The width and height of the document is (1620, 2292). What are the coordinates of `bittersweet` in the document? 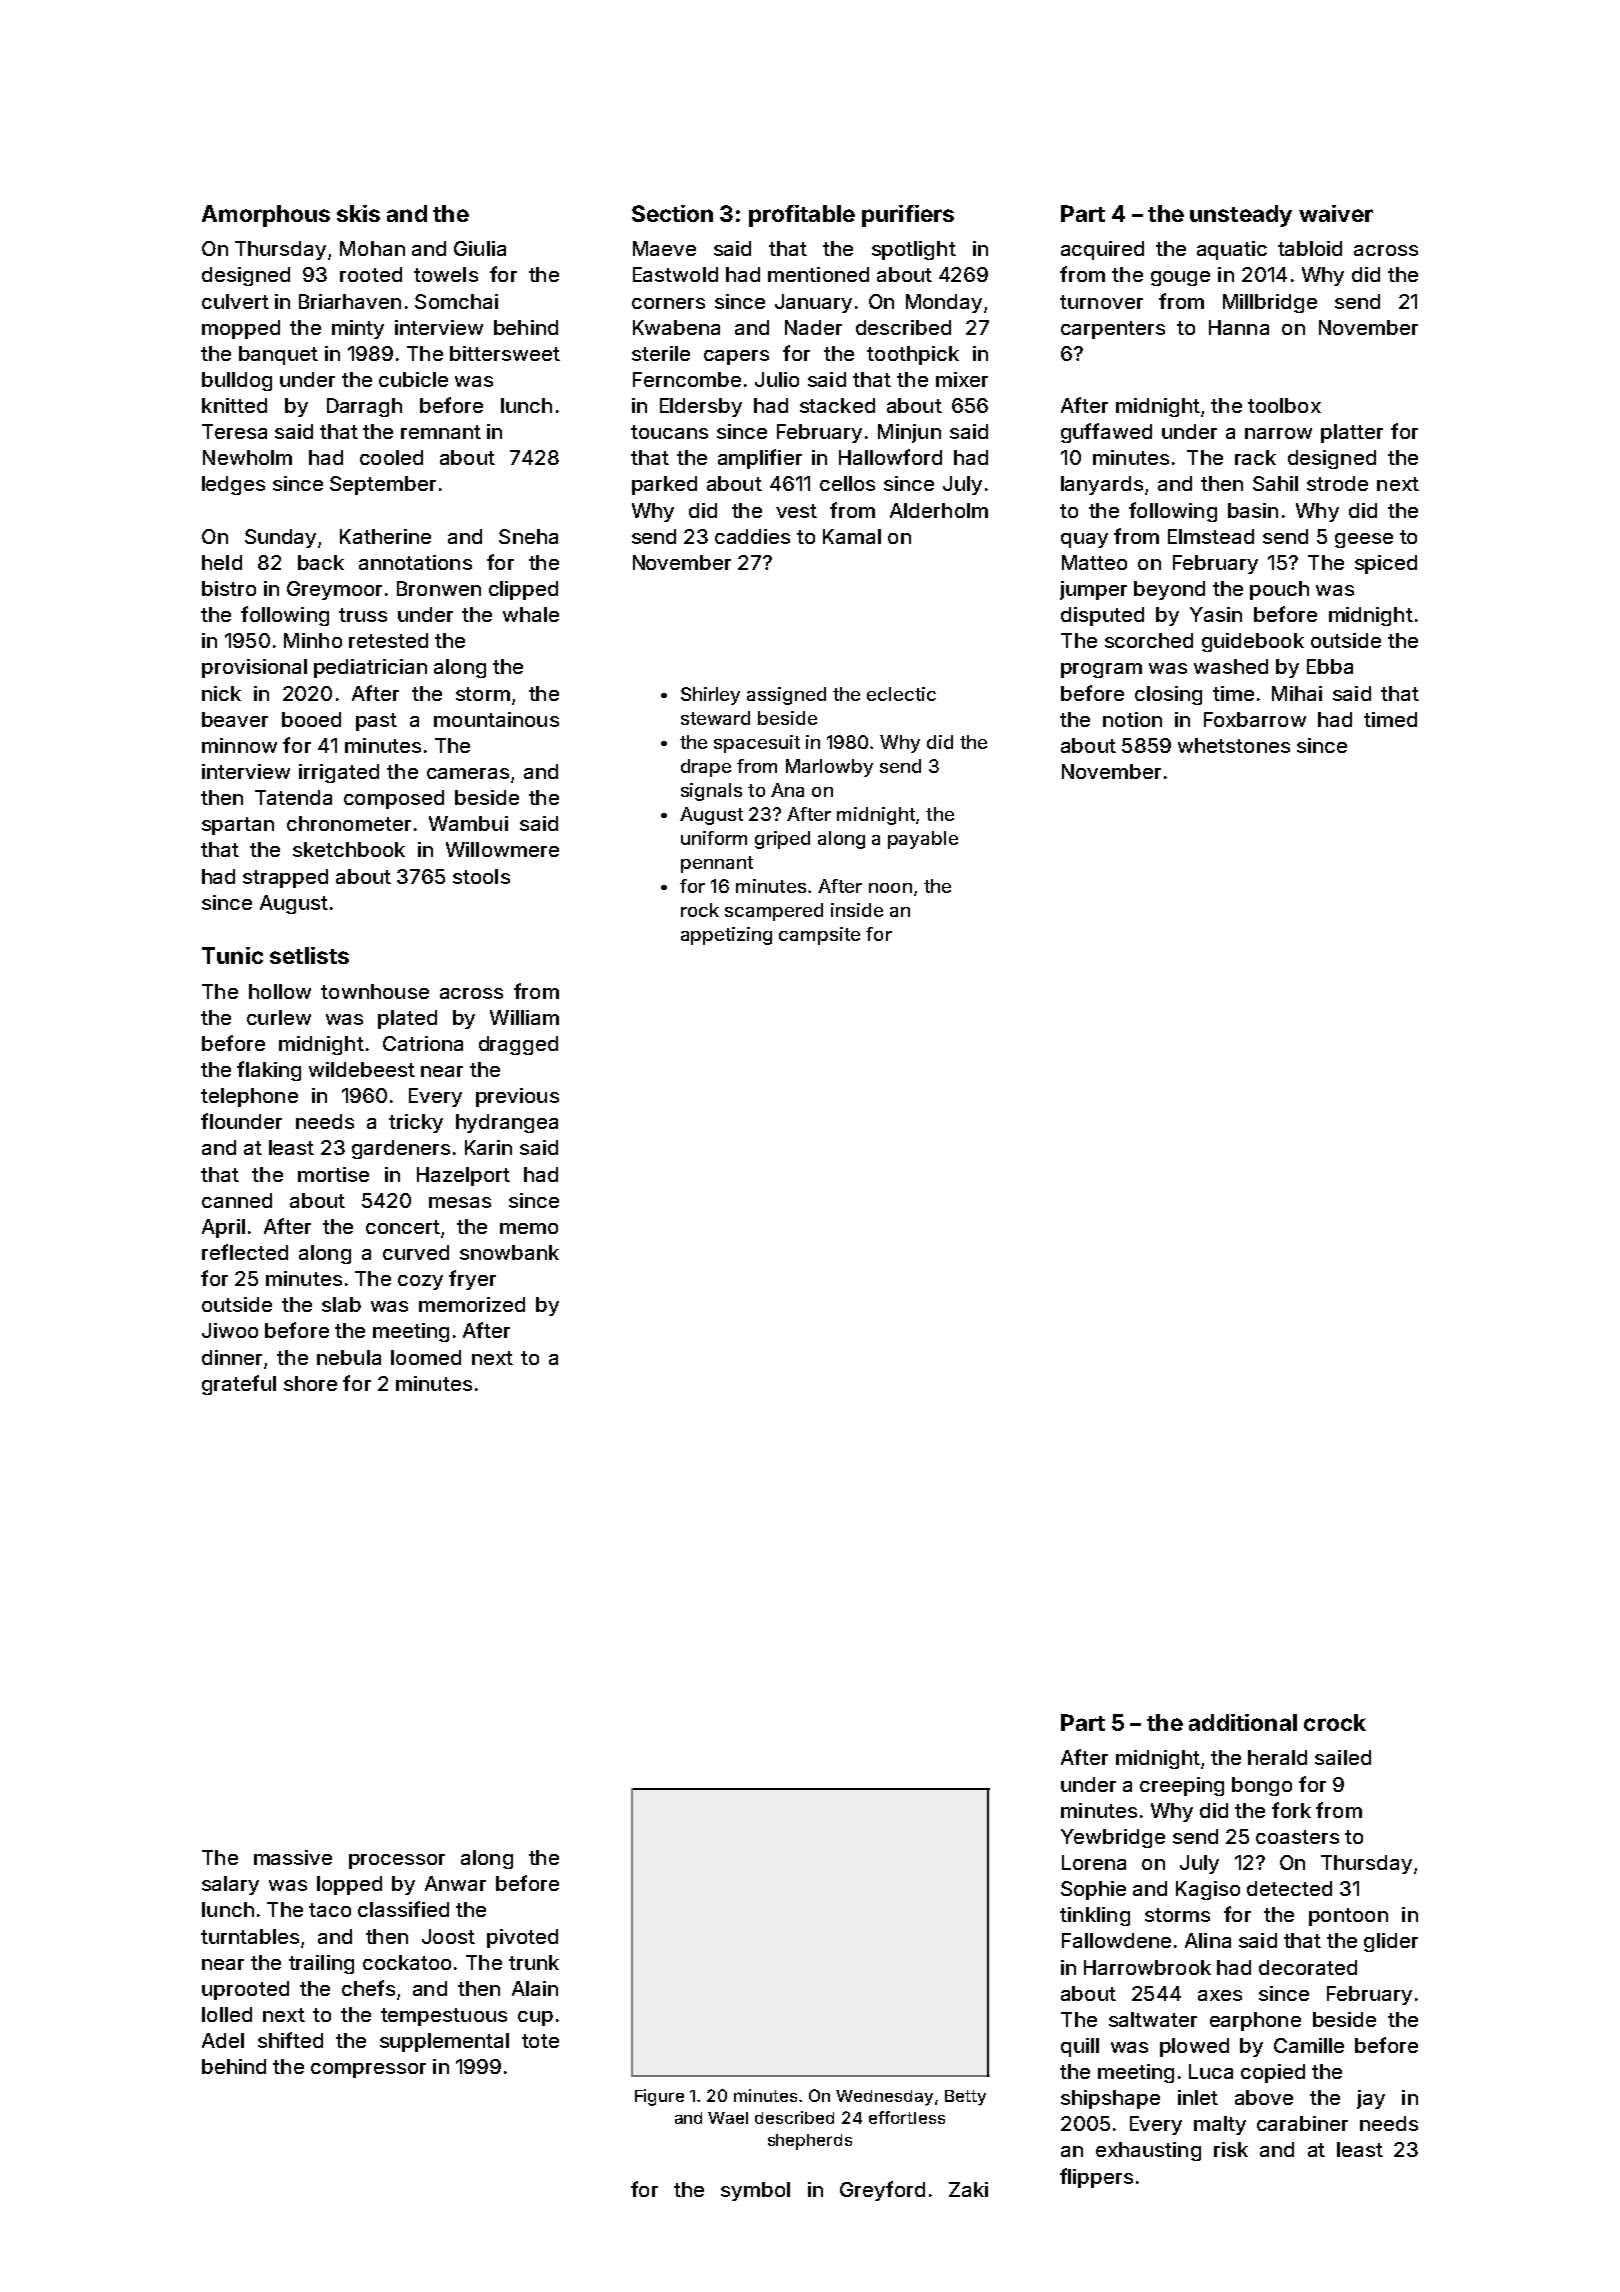 It's located at (505, 353).
